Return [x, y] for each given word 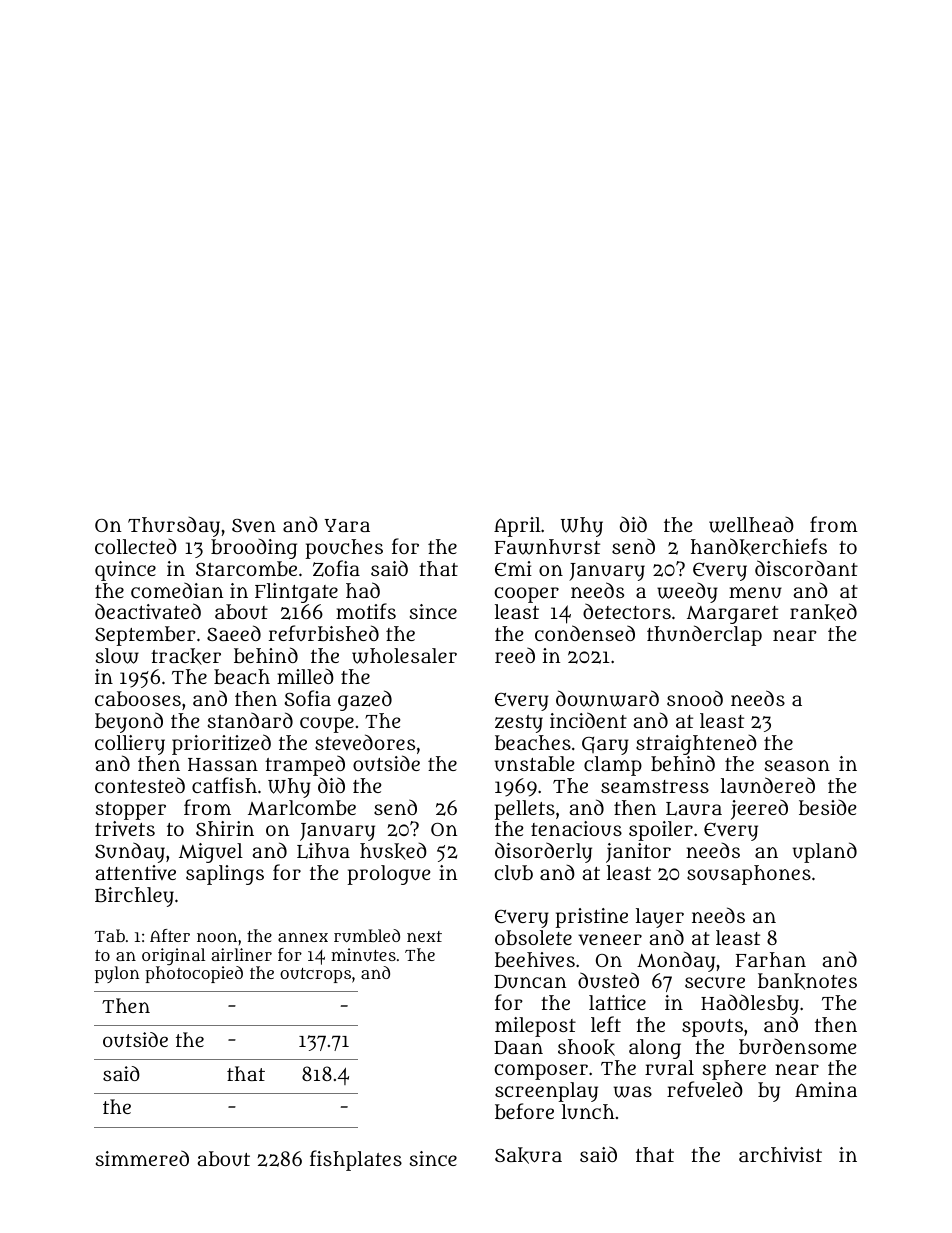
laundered [768, 785]
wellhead [751, 525]
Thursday [174, 527]
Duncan [530, 981]
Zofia [336, 568]
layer [660, 918]
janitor [638, 853]
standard [250, 720]
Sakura [528, 1155]
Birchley [134, 897]
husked [393, 851]
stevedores [365, 742]
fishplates [356, 1160]
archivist [780, 1154]
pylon [117, 974]
